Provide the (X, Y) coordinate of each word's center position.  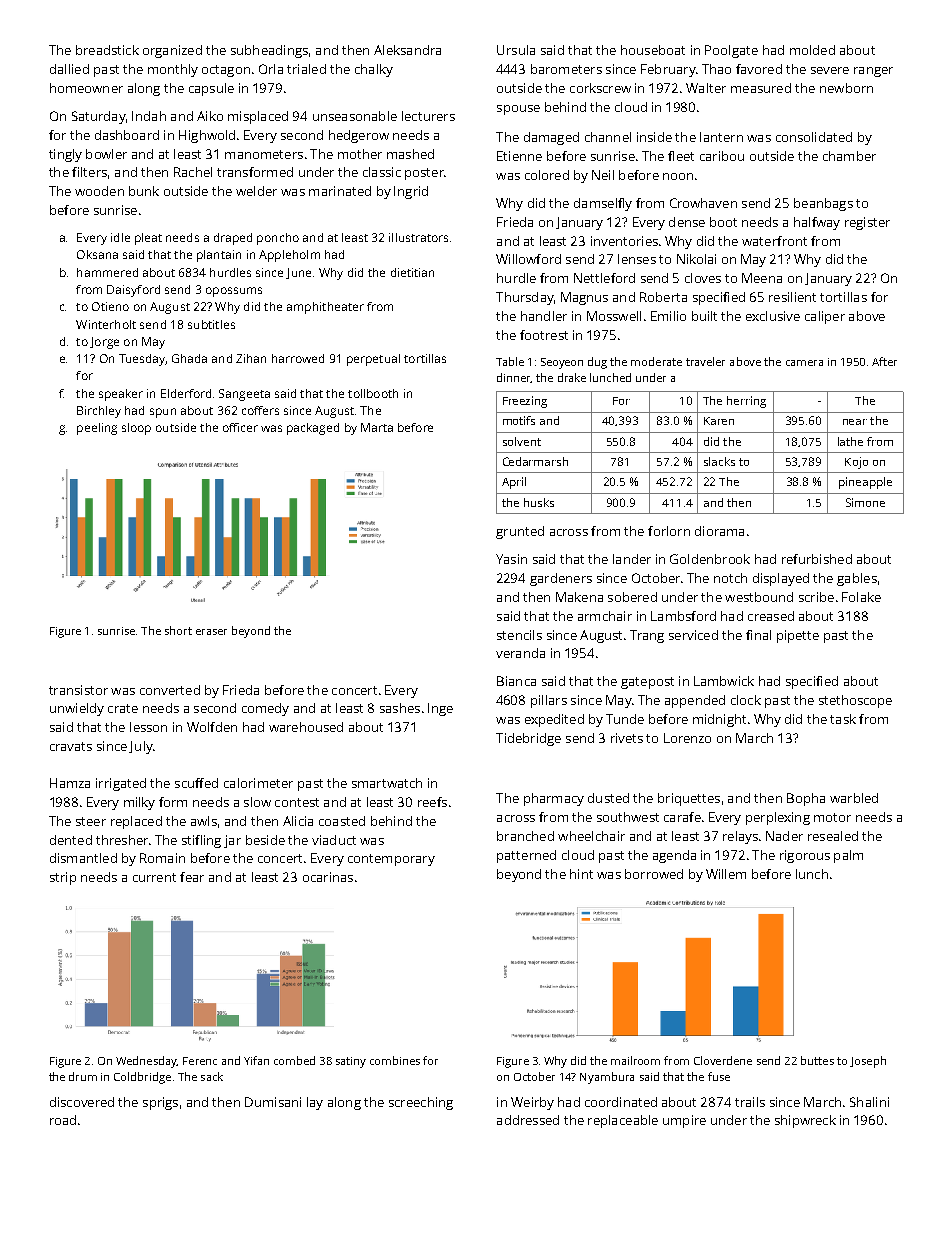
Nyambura (607, 1078)
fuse (719, 1076)
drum (83, 1076)
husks (539, 502)
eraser (211, 632)
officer (240, 427)
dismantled (83, 858)
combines (395, 1060)
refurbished (817, 559)
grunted (520, 532)
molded (812, 50)
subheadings (269, 51)
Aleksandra (407, 50)
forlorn (669, 531)
